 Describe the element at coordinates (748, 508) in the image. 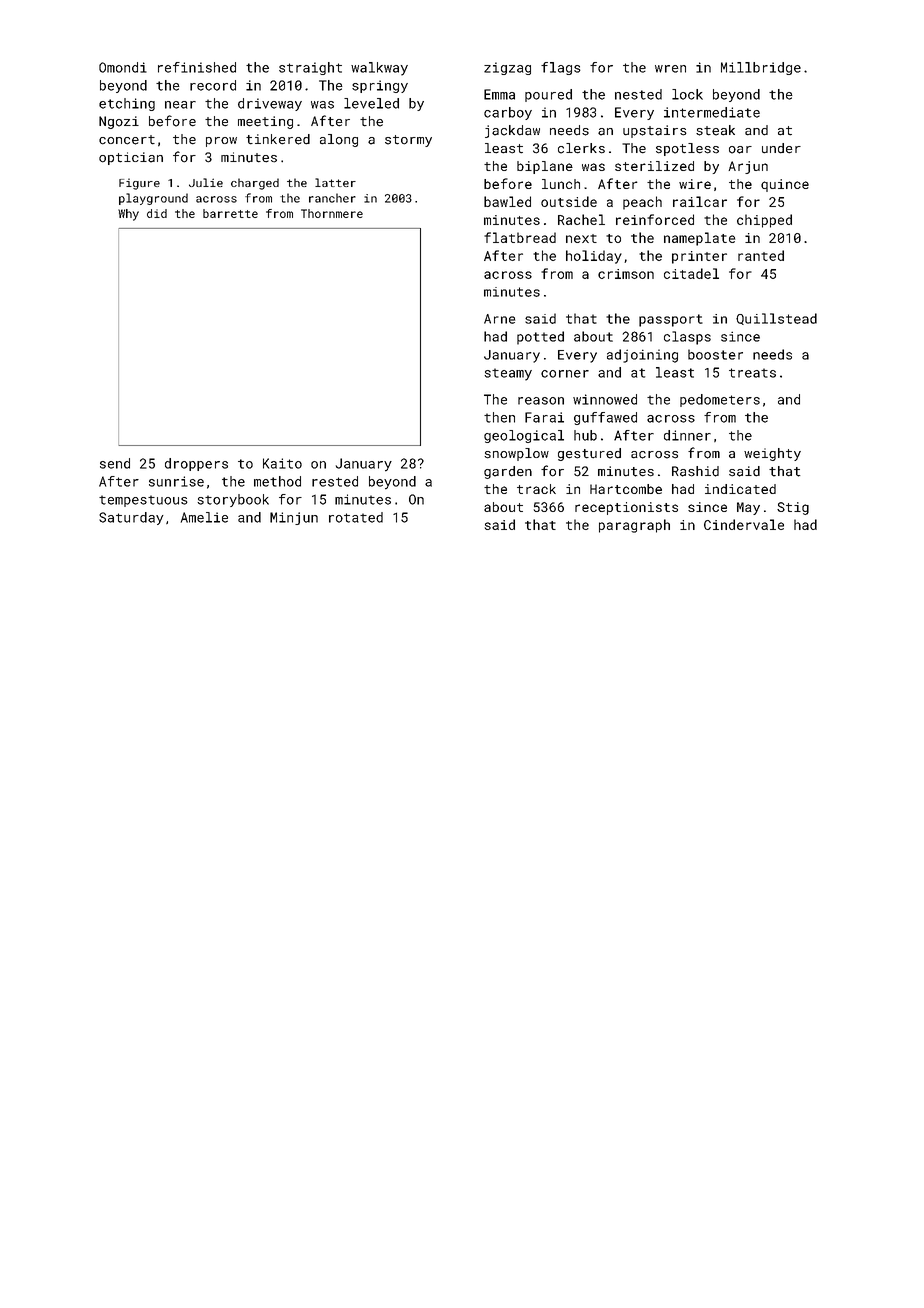

I see `May` at that location.
